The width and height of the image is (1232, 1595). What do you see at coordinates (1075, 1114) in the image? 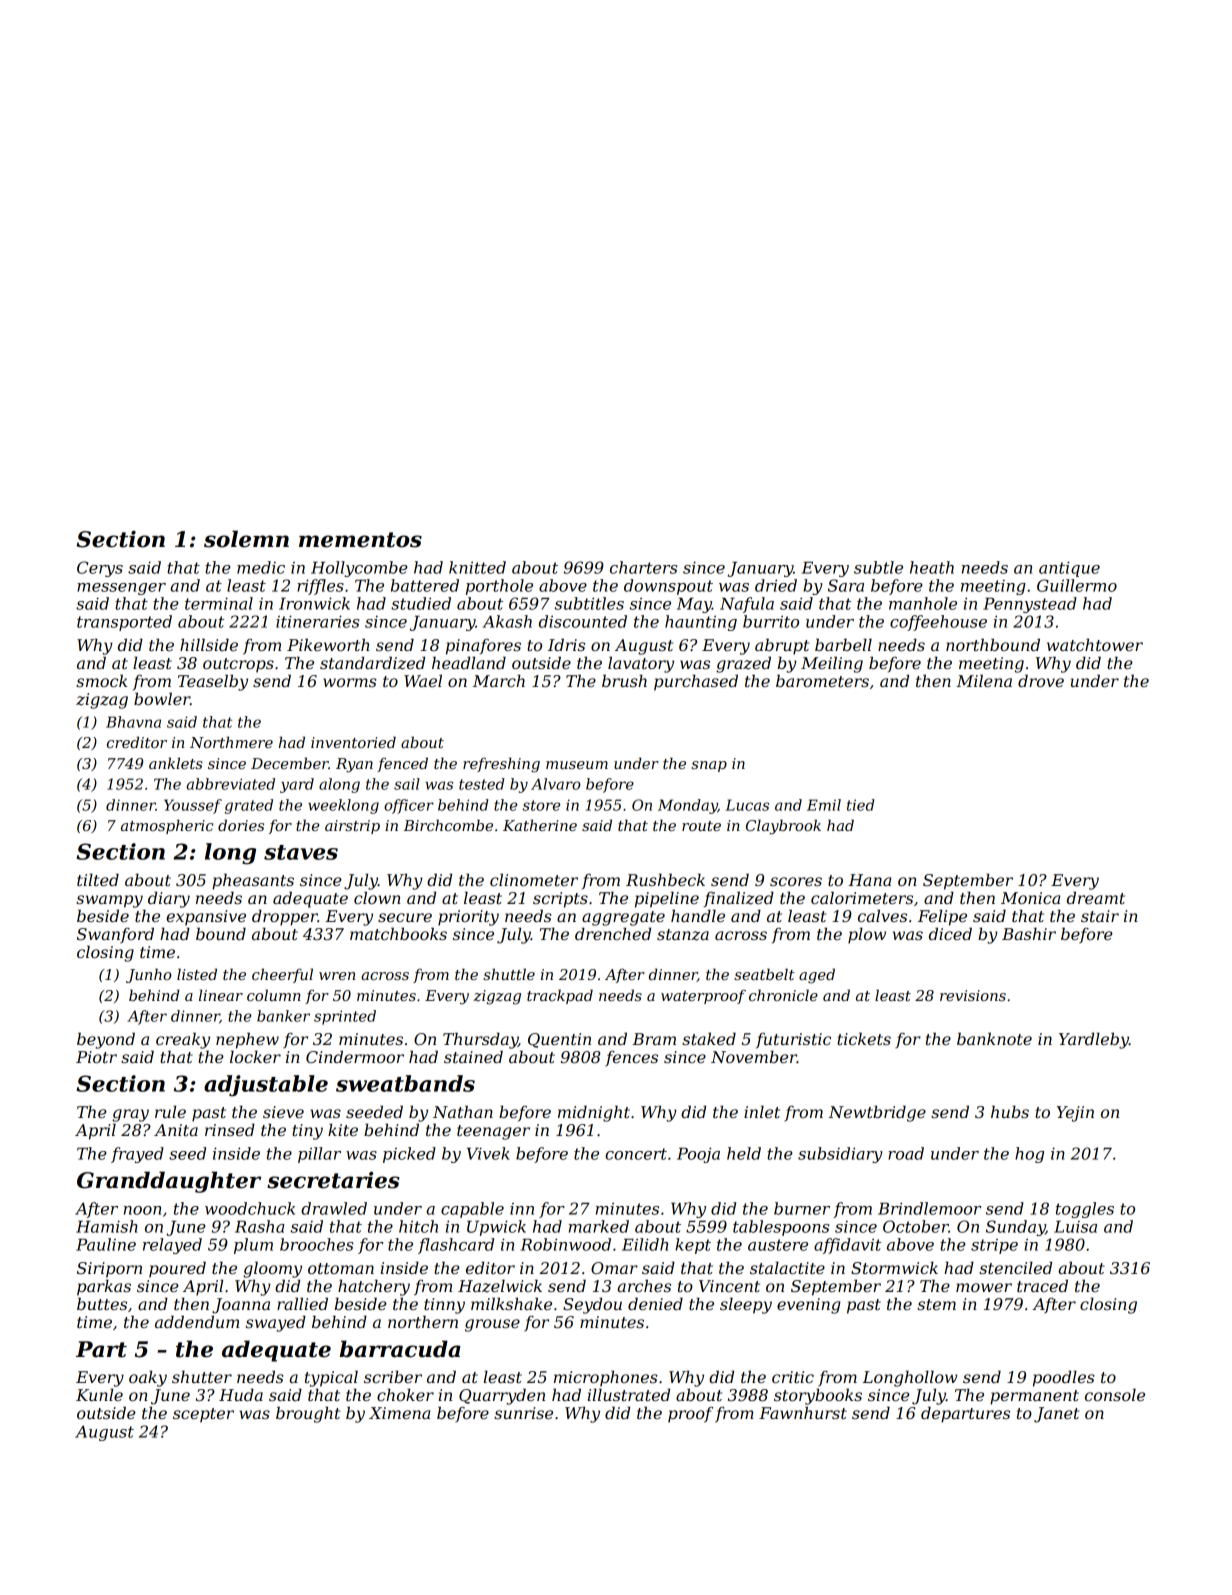
I see `Yejin` at bounding box center [1075, 1114].
